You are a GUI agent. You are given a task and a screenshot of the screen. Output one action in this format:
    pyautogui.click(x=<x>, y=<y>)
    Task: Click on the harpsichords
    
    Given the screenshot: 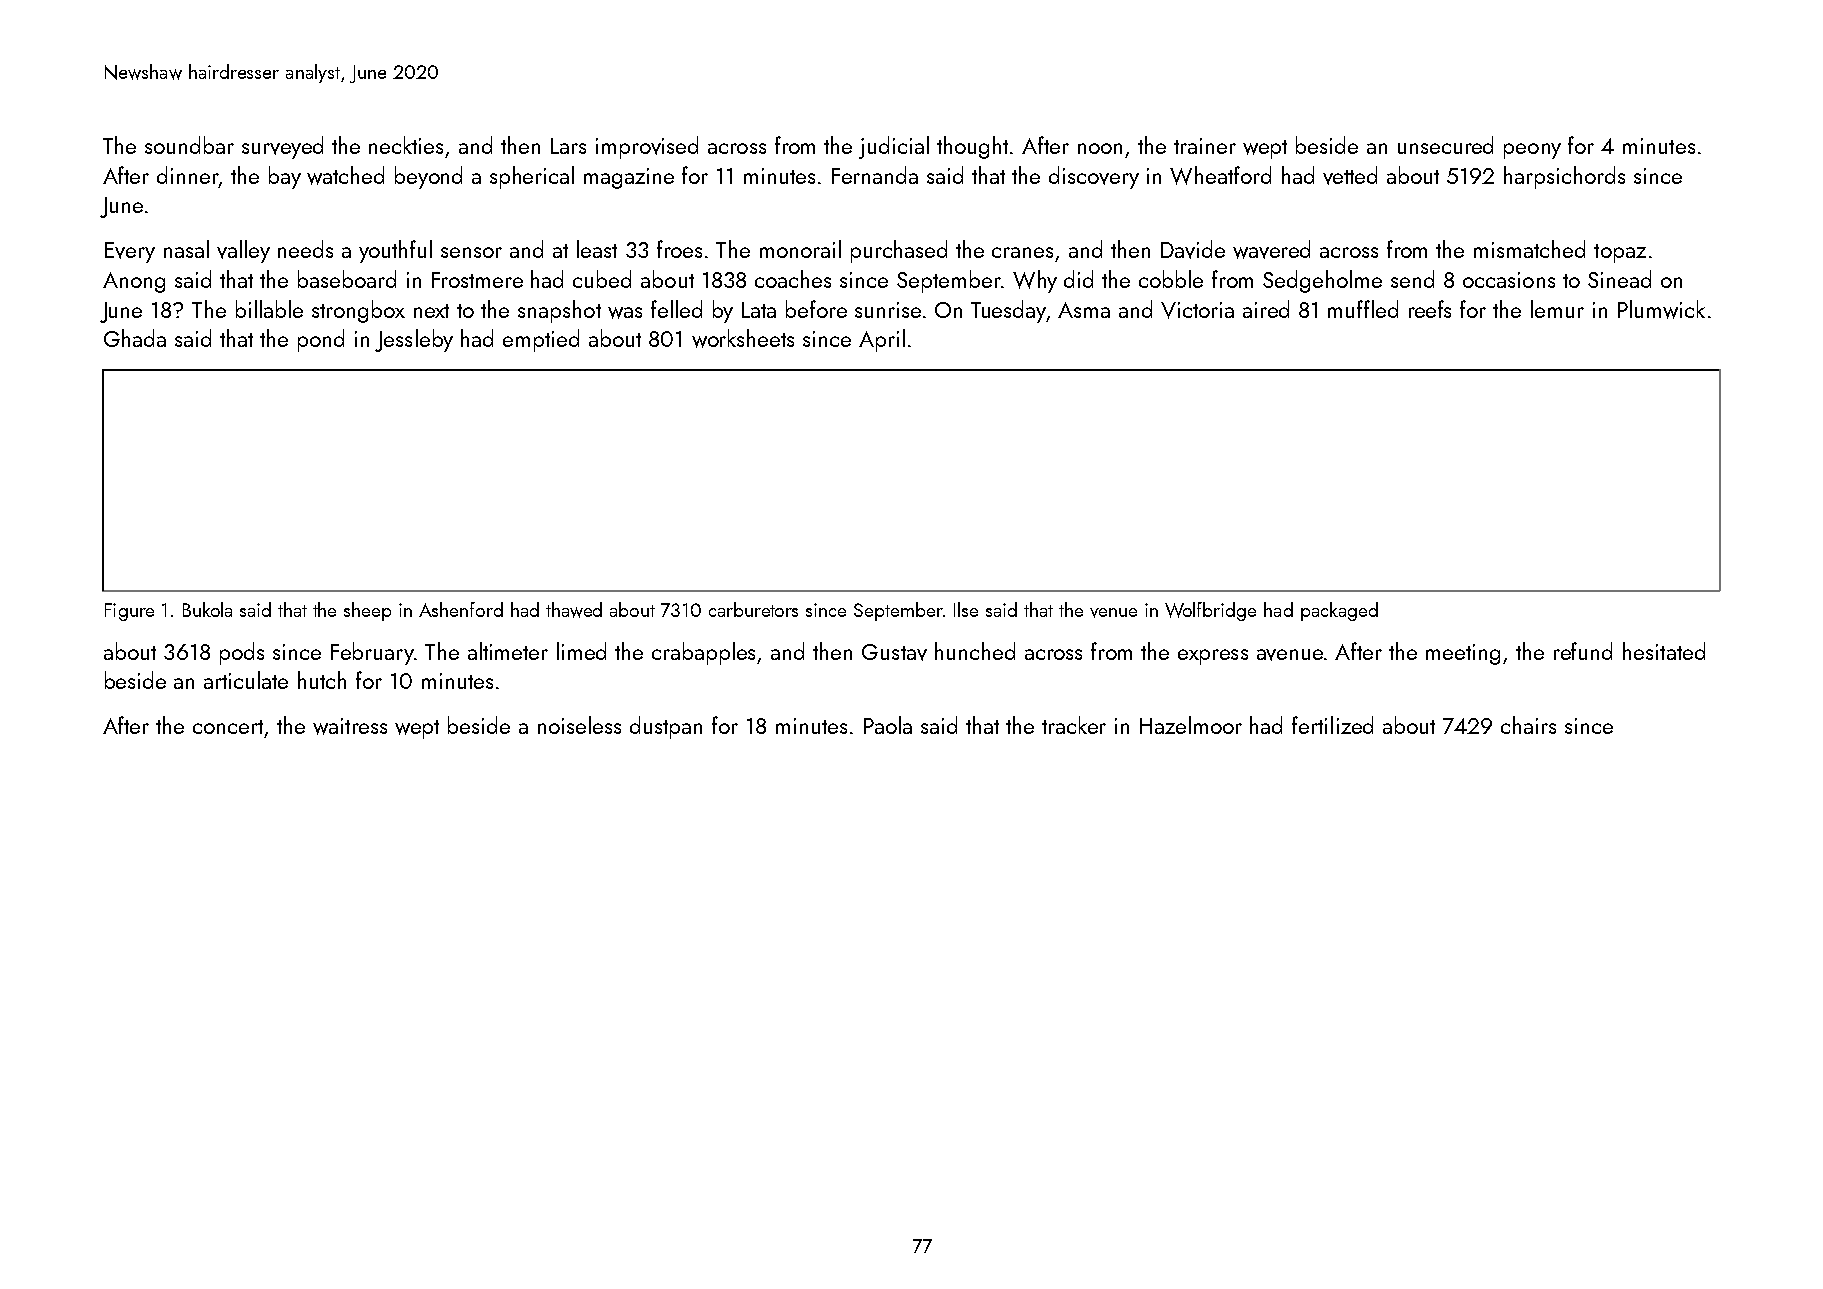 What is the action you would take?
    pyautogui.click(x=1564, y=177)
